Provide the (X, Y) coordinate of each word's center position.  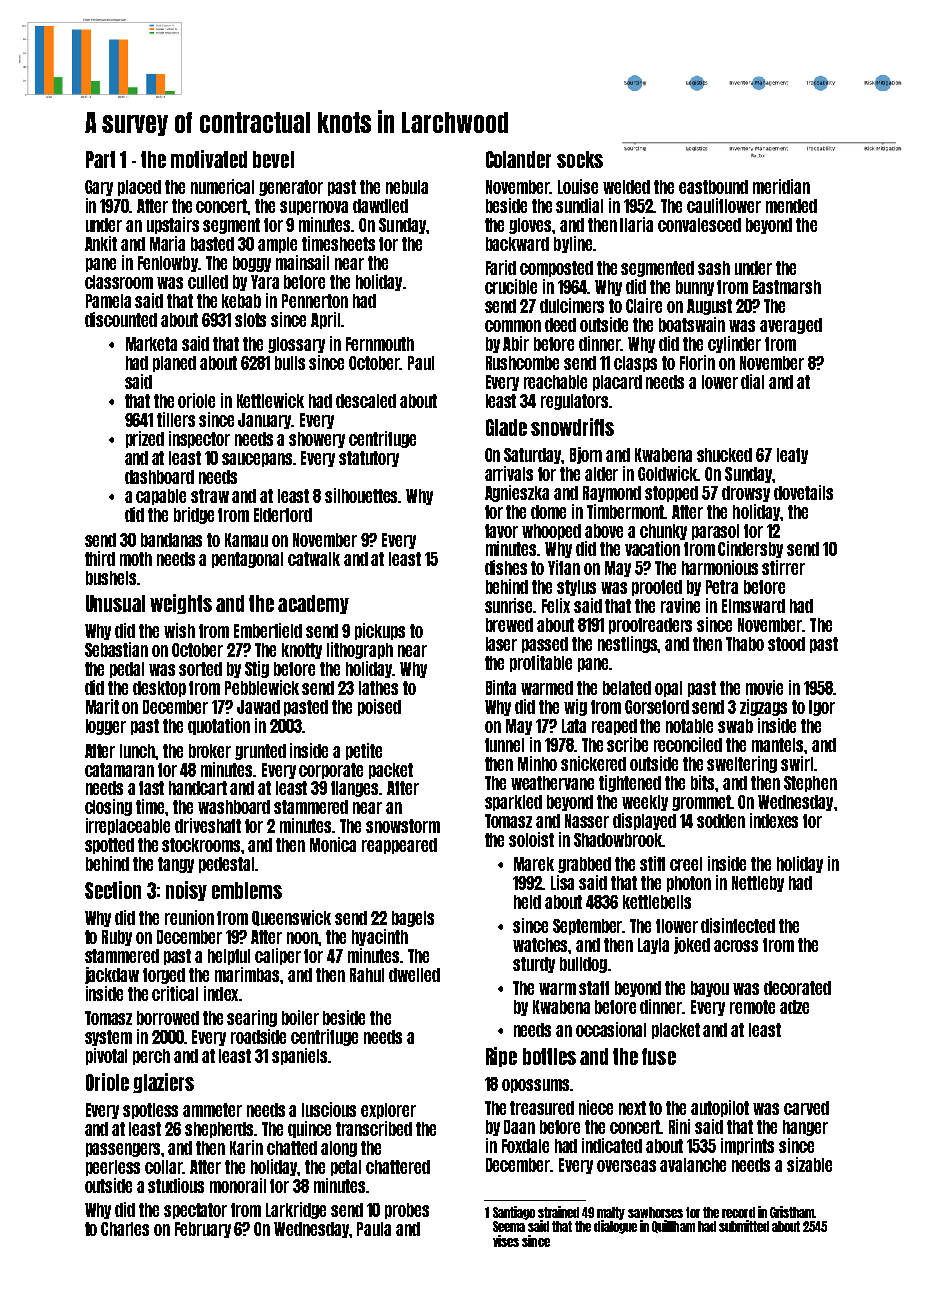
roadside (258, 1036)
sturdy (534, 965)
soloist (531, 839)
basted (212, 244)
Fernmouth (380, 344)
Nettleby (758, 884)
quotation (219, 726)
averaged (791, 326)
